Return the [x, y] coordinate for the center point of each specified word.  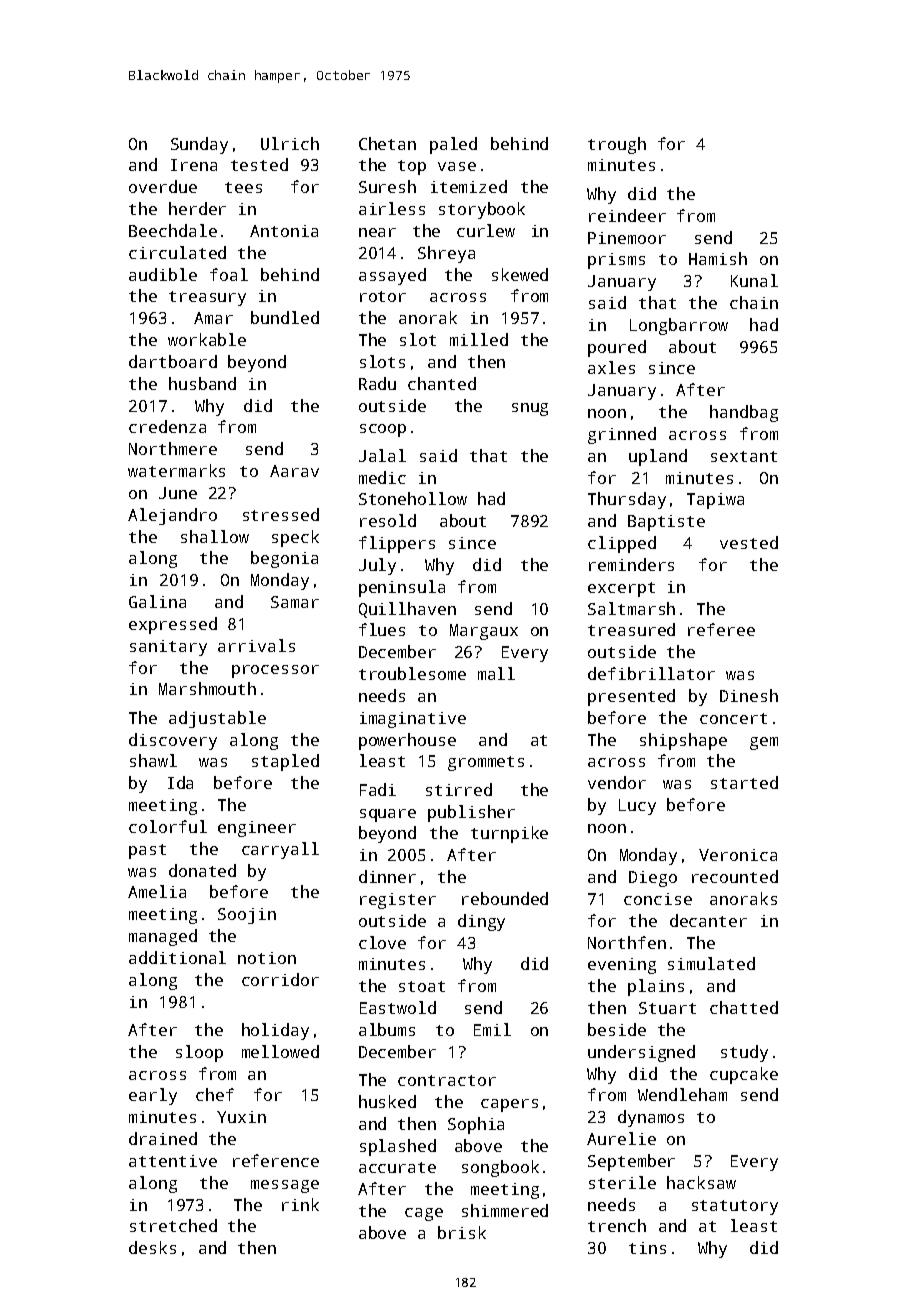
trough [617, 145]
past [147, 851]
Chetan [387, 143]
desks [152, 1247]
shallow [215, 536]
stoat [422, 986]
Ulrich [290, 143]
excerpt [621, 589]
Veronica [738, 855]
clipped [622, 544]
